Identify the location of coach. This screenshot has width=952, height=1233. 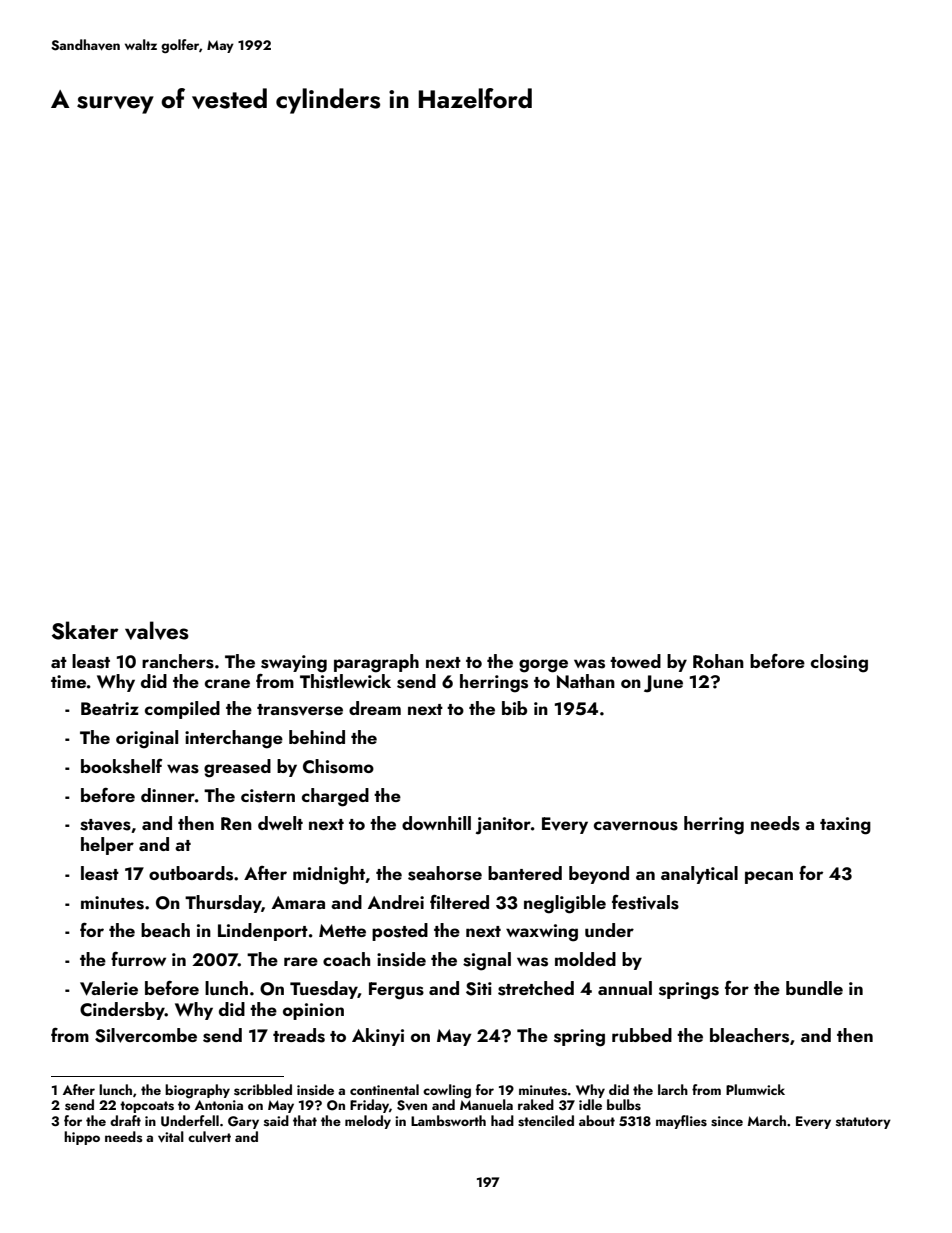
(346, 959).
